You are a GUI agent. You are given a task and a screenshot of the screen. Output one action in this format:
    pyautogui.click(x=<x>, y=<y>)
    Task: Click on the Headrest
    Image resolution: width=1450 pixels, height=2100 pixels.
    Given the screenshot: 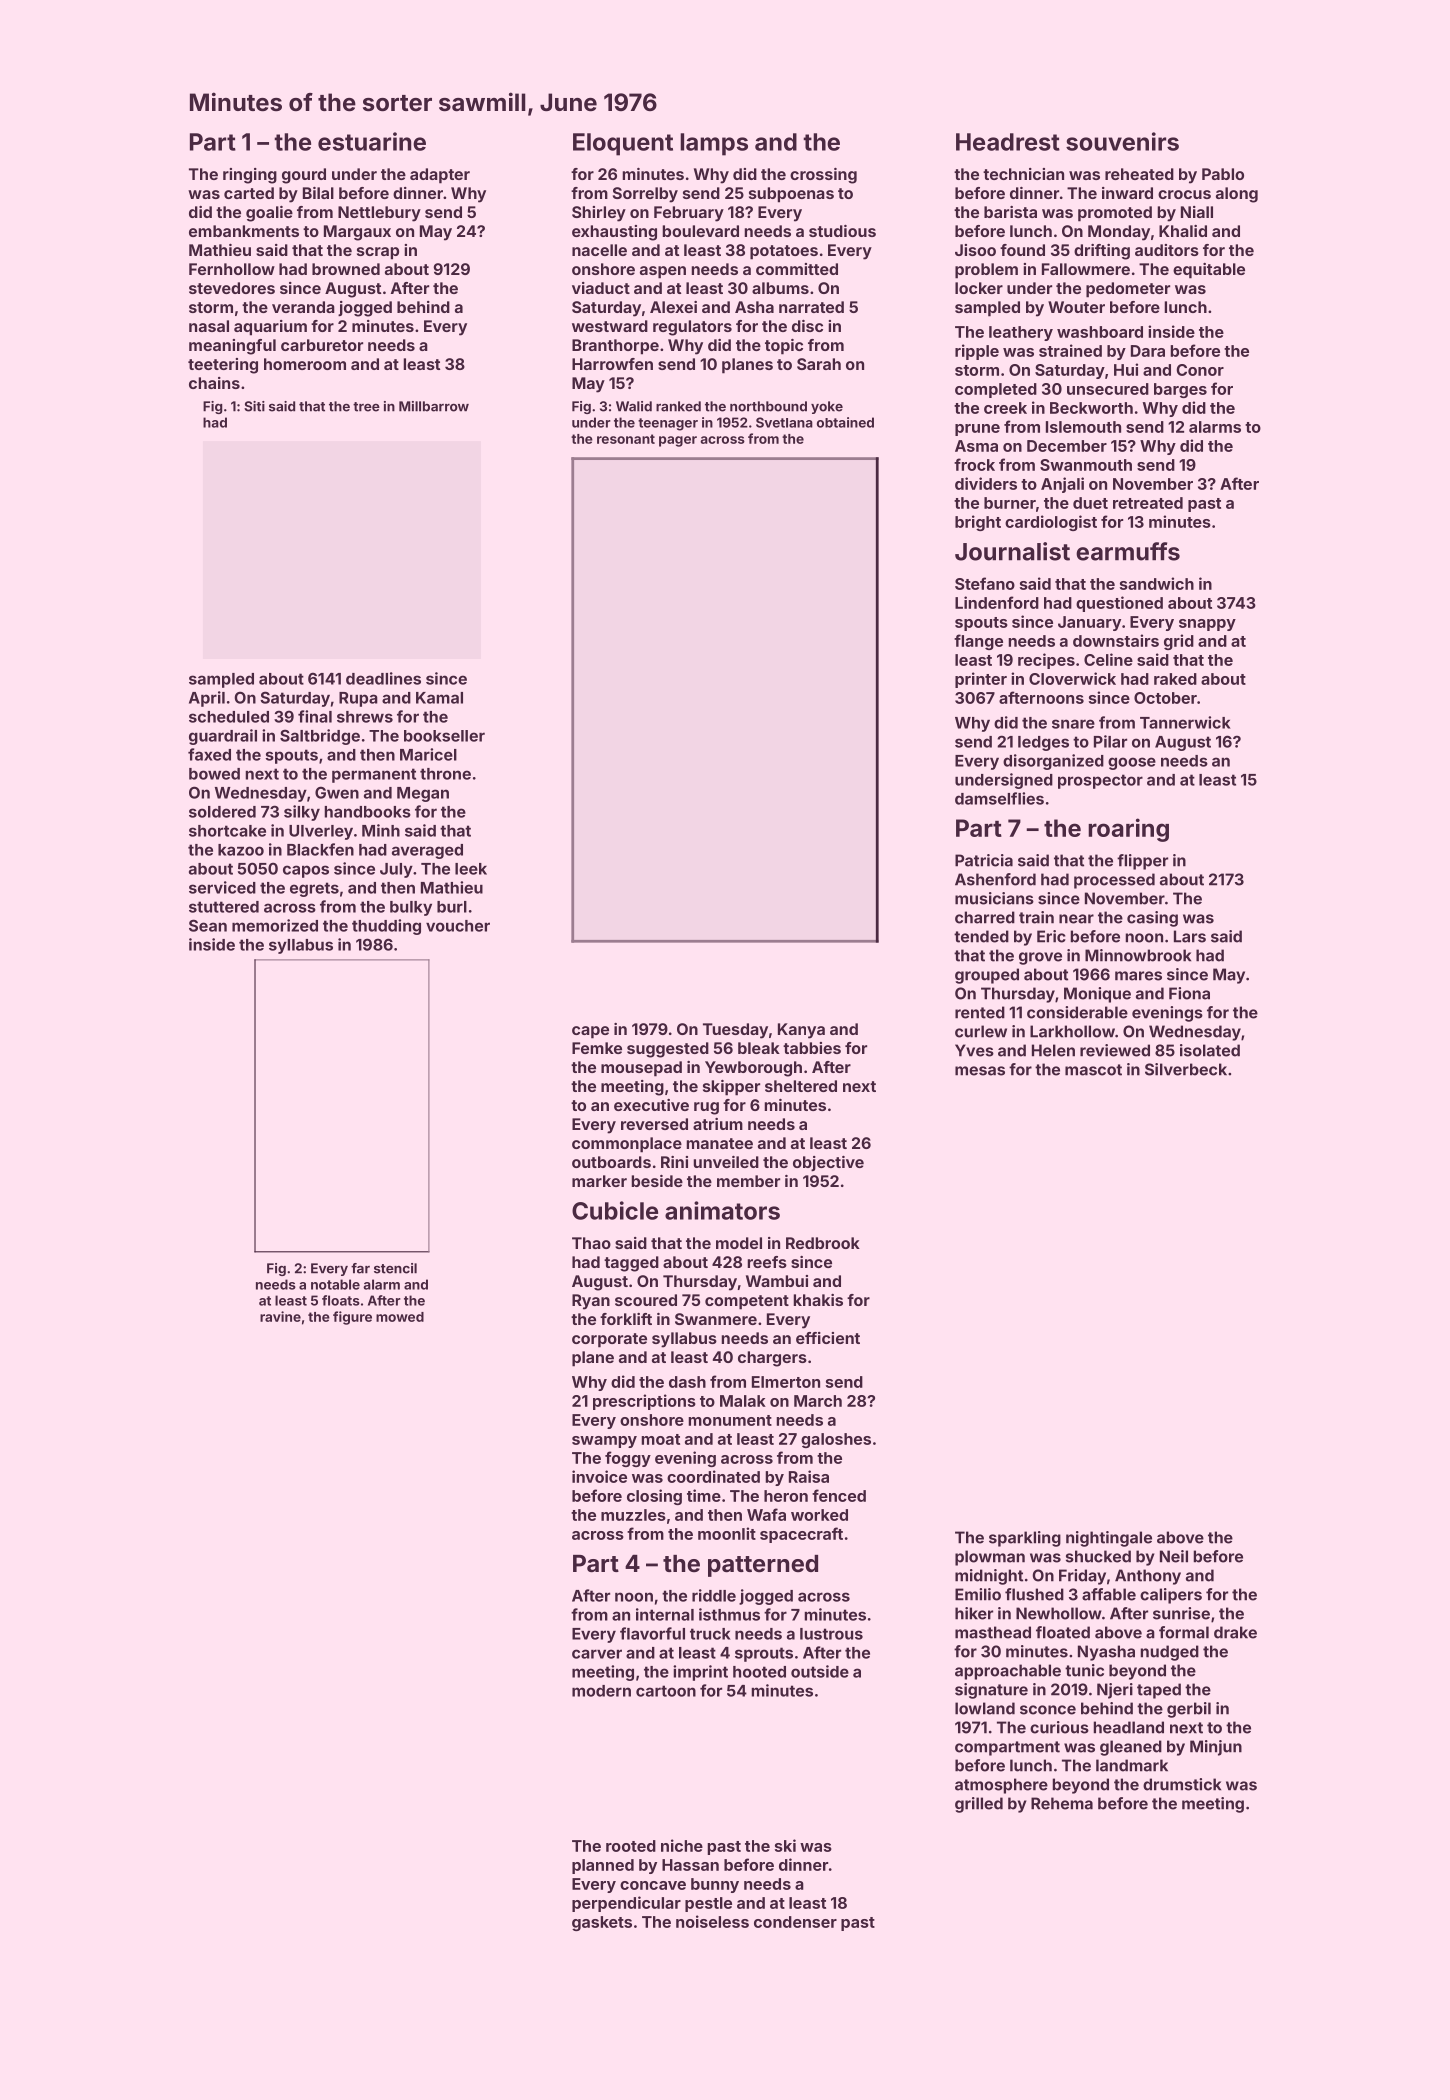 What is the action you would take?
    pyautogui.click(x=1008, y=142)
